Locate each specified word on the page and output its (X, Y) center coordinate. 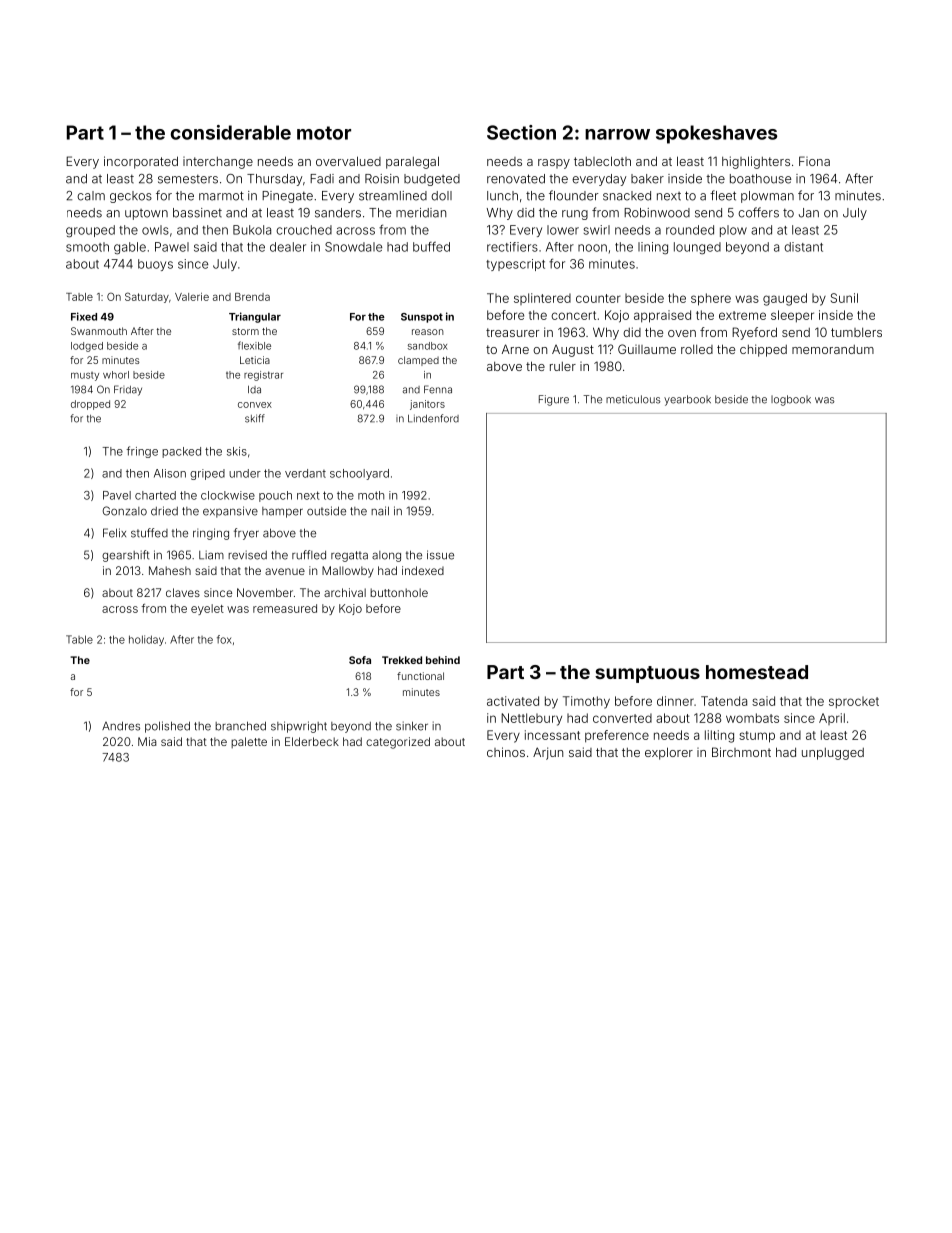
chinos (506, 752)
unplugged (833, 754)
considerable (231, 132)
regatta (349, 556)
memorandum (833, 349)
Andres (121, 726)
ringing (211, 534)
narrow (617, 134)
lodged (87, 347)
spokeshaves (716, 134)
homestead (757, 672)
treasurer (512, 332)
